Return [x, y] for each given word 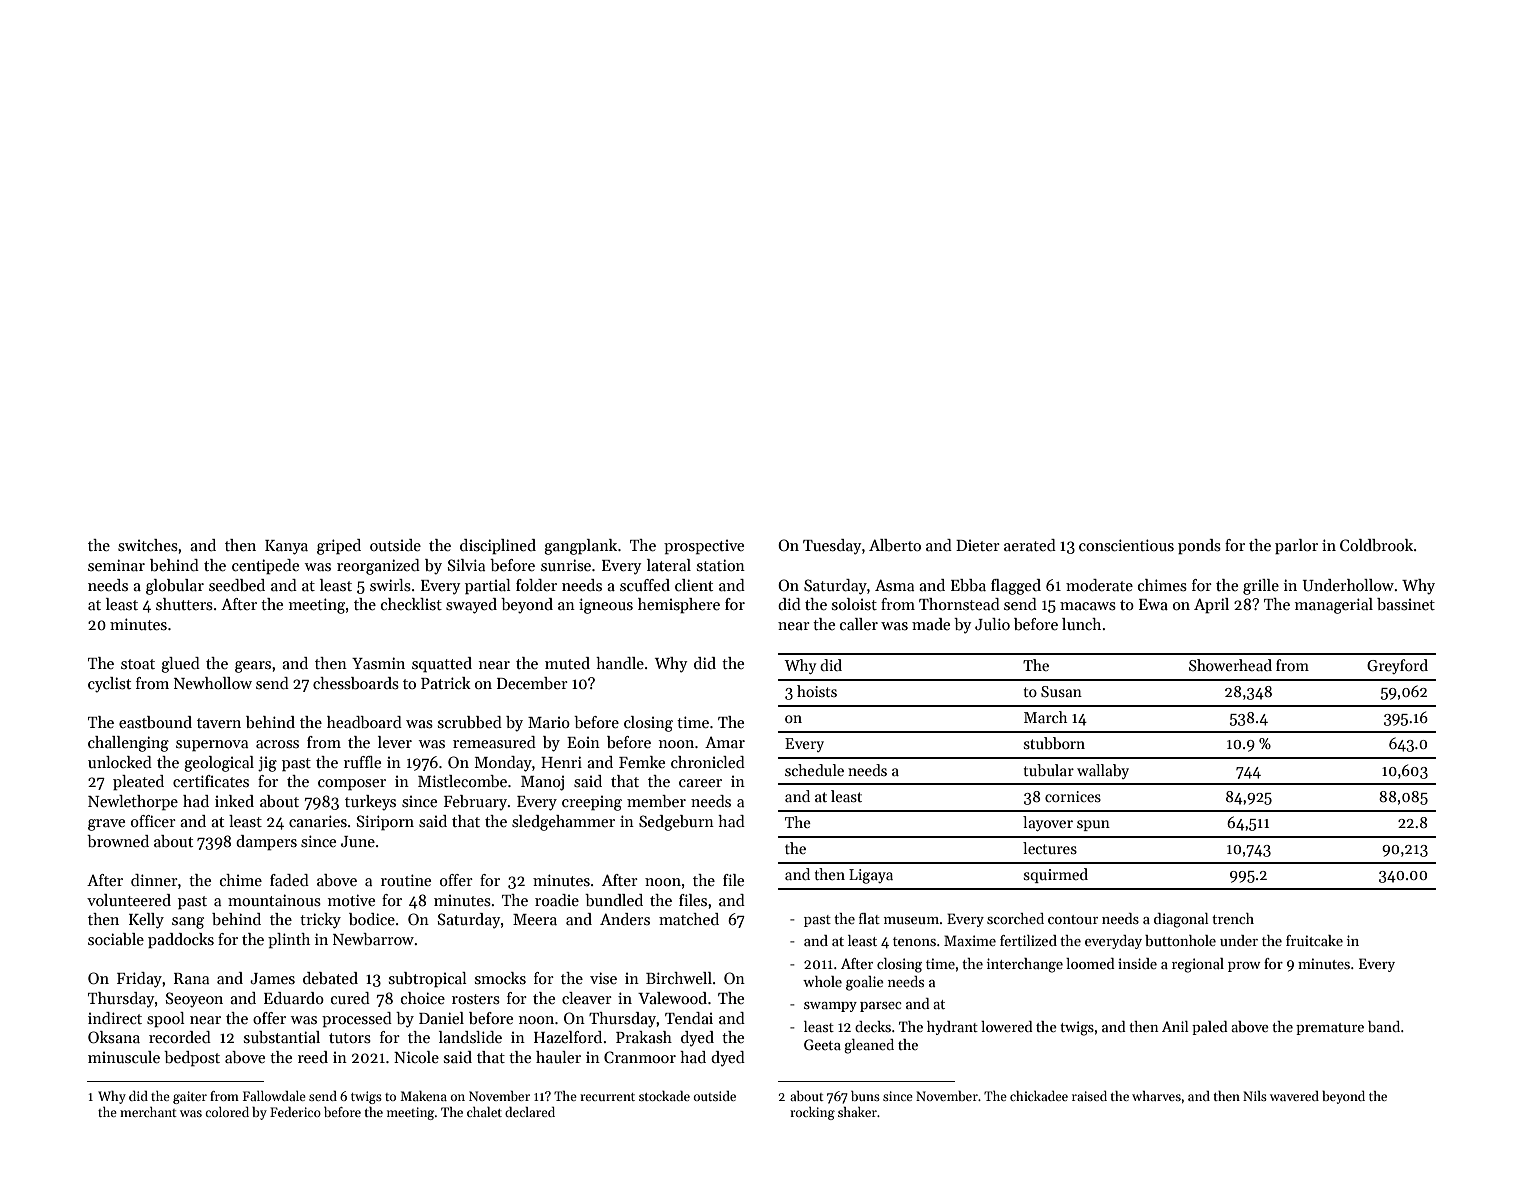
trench [1233, 918]
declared [530, 1112]
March [1045, 717]
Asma [894, 585]
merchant [148, 1112]
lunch [1081, 624]
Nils [1255, 1096]
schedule [814, 770]
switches [148, 545]
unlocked [120, 762]
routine [406, 880]
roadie [557, 900]
